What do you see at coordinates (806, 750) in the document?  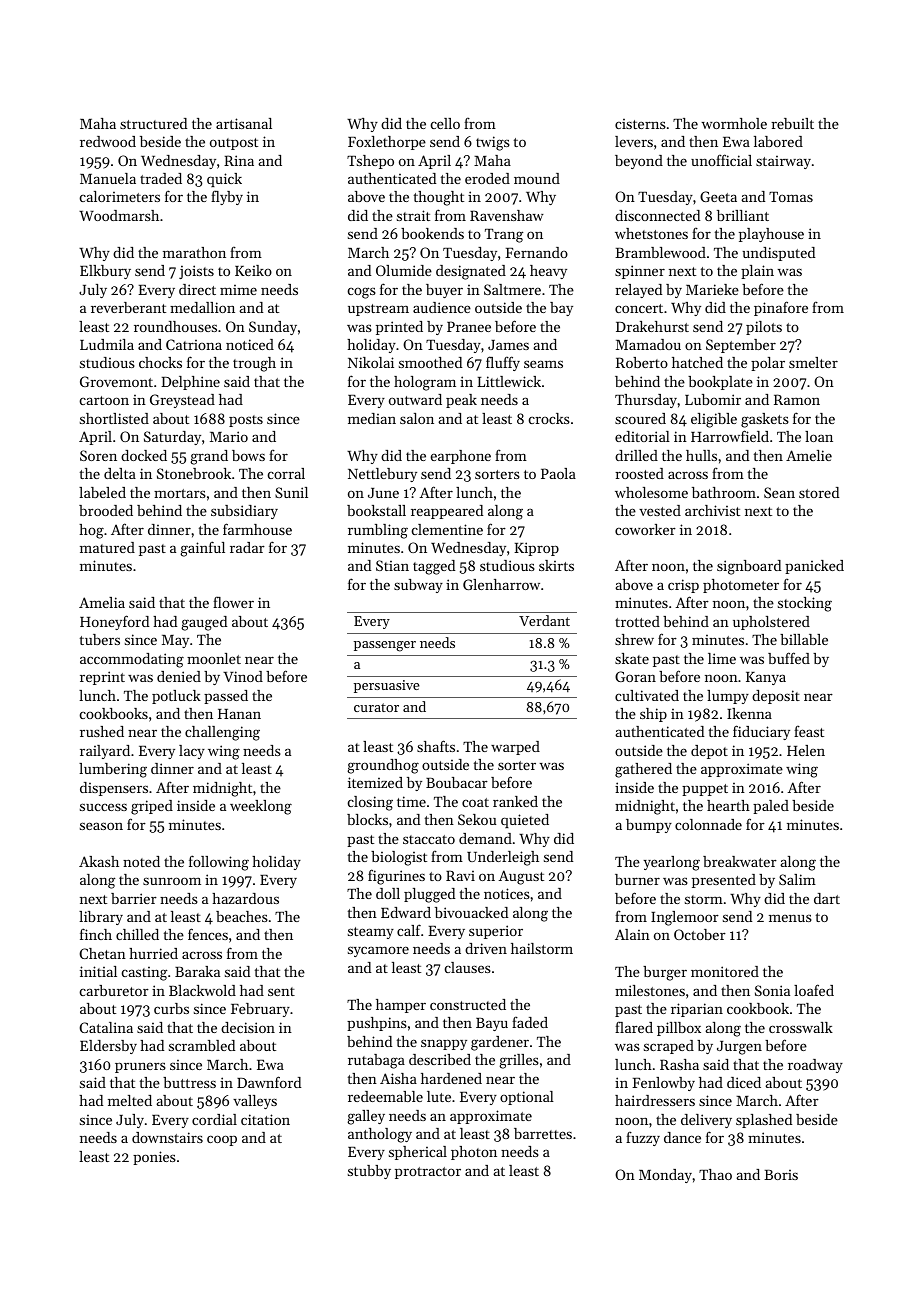 I see `Helen` at bounding box center [806, 750].
